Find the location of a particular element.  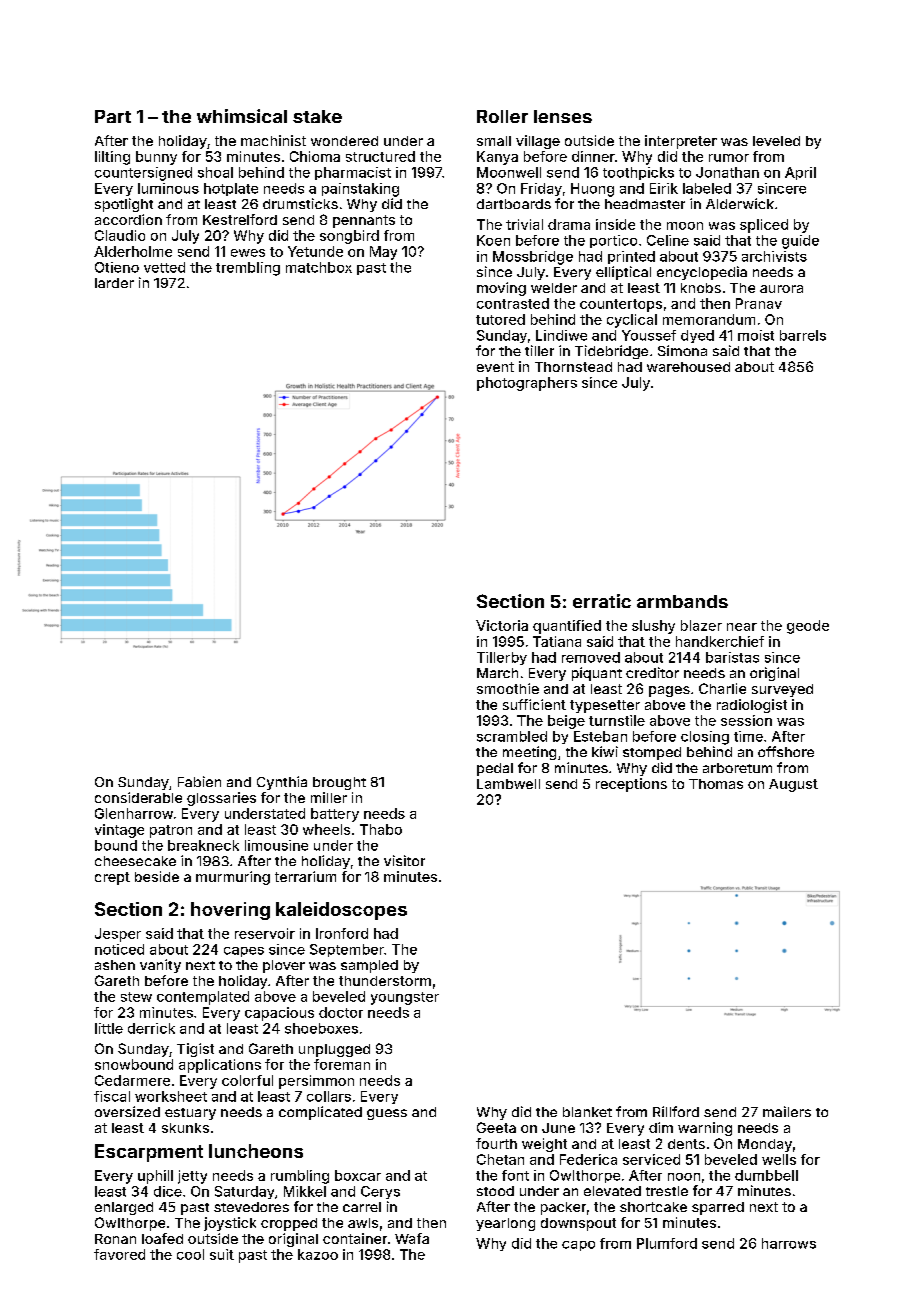

structured is located at coordinates (380, 156).
